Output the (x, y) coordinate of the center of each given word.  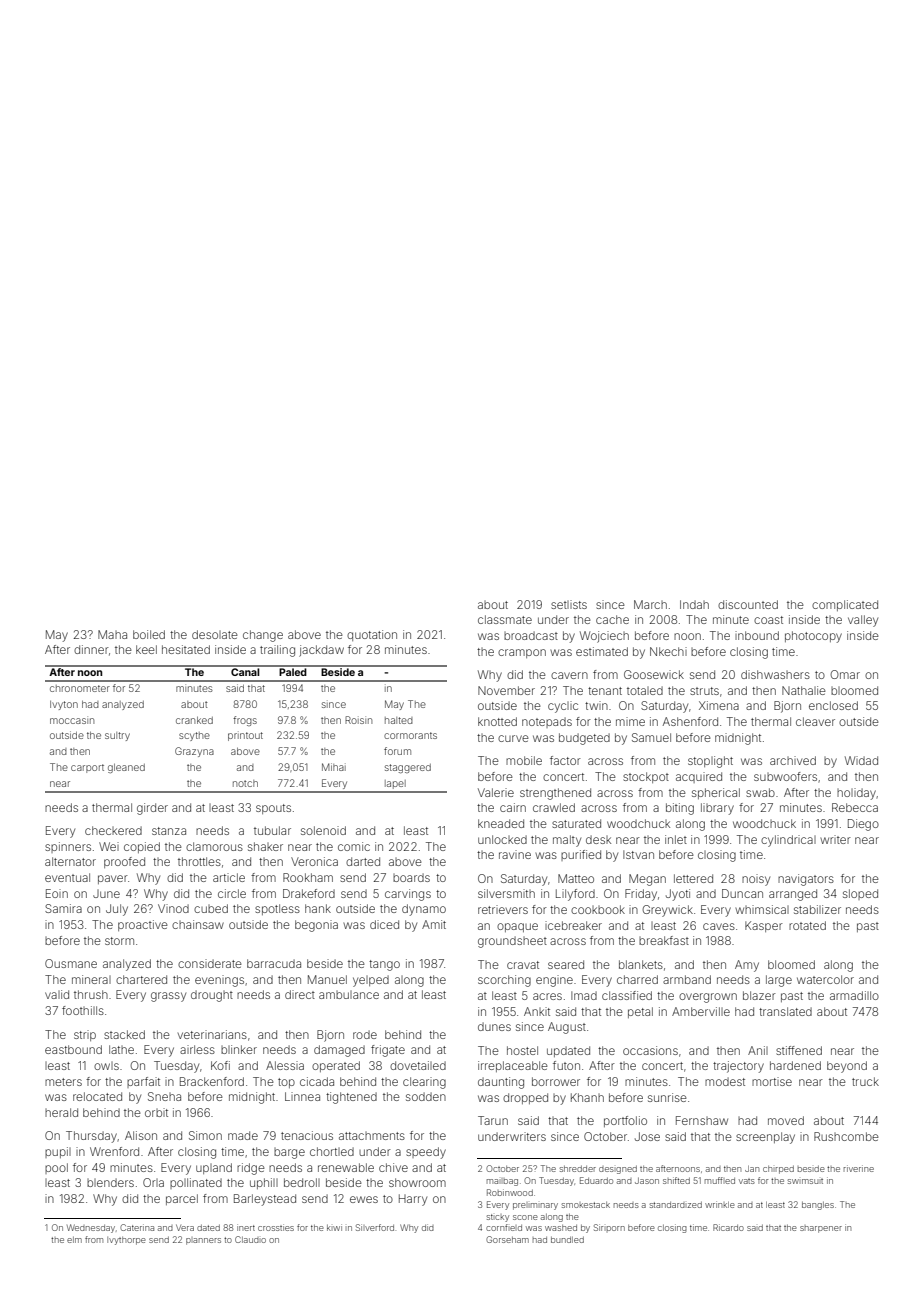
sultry (117, 736)
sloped (860, 894)
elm (74, 1240)
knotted (497, 721)
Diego (863, 825)
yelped (371, 981)
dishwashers (775, 674)
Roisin (358, 720)
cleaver (815, 721)
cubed (211, 908)
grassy (168, 997)
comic (354, 846)
